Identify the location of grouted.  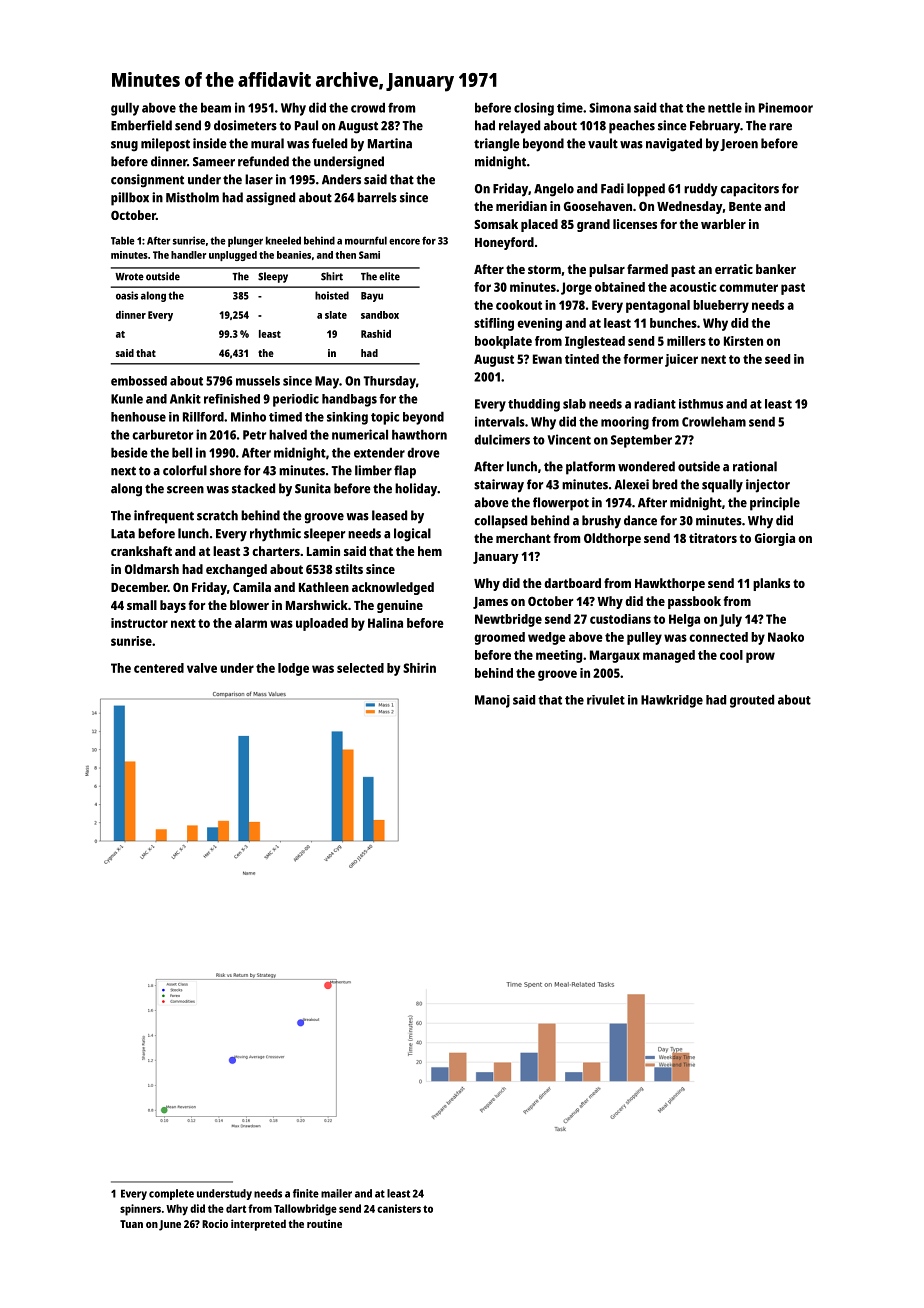
(752, 701).
